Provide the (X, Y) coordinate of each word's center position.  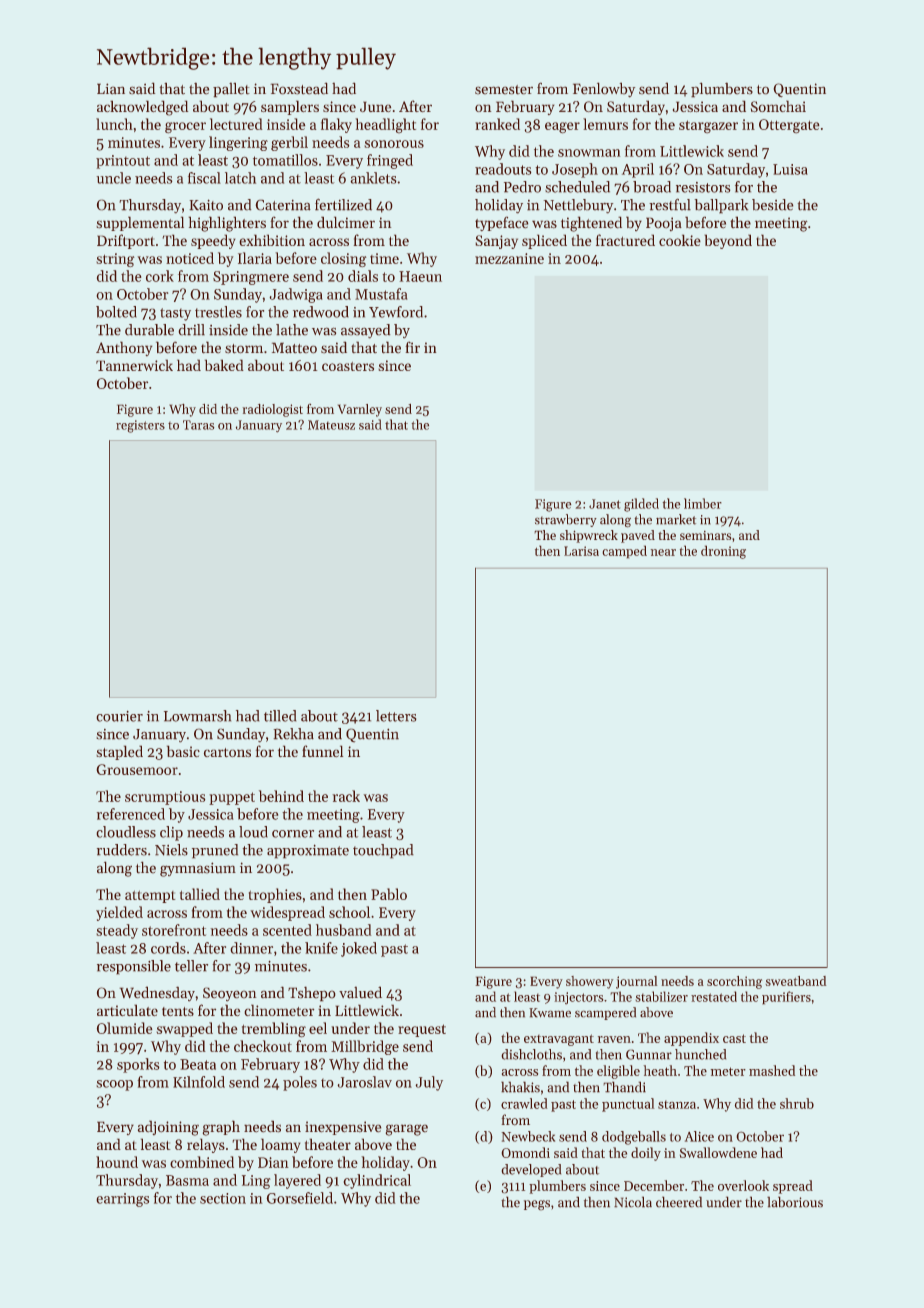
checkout (263, 1046)
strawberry (566, 520)
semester (504, 90)
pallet (231, 90)
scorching (734, 982)
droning (723, 552)
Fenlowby (604, 90)
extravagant (559, 1040)
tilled (280, 716)
